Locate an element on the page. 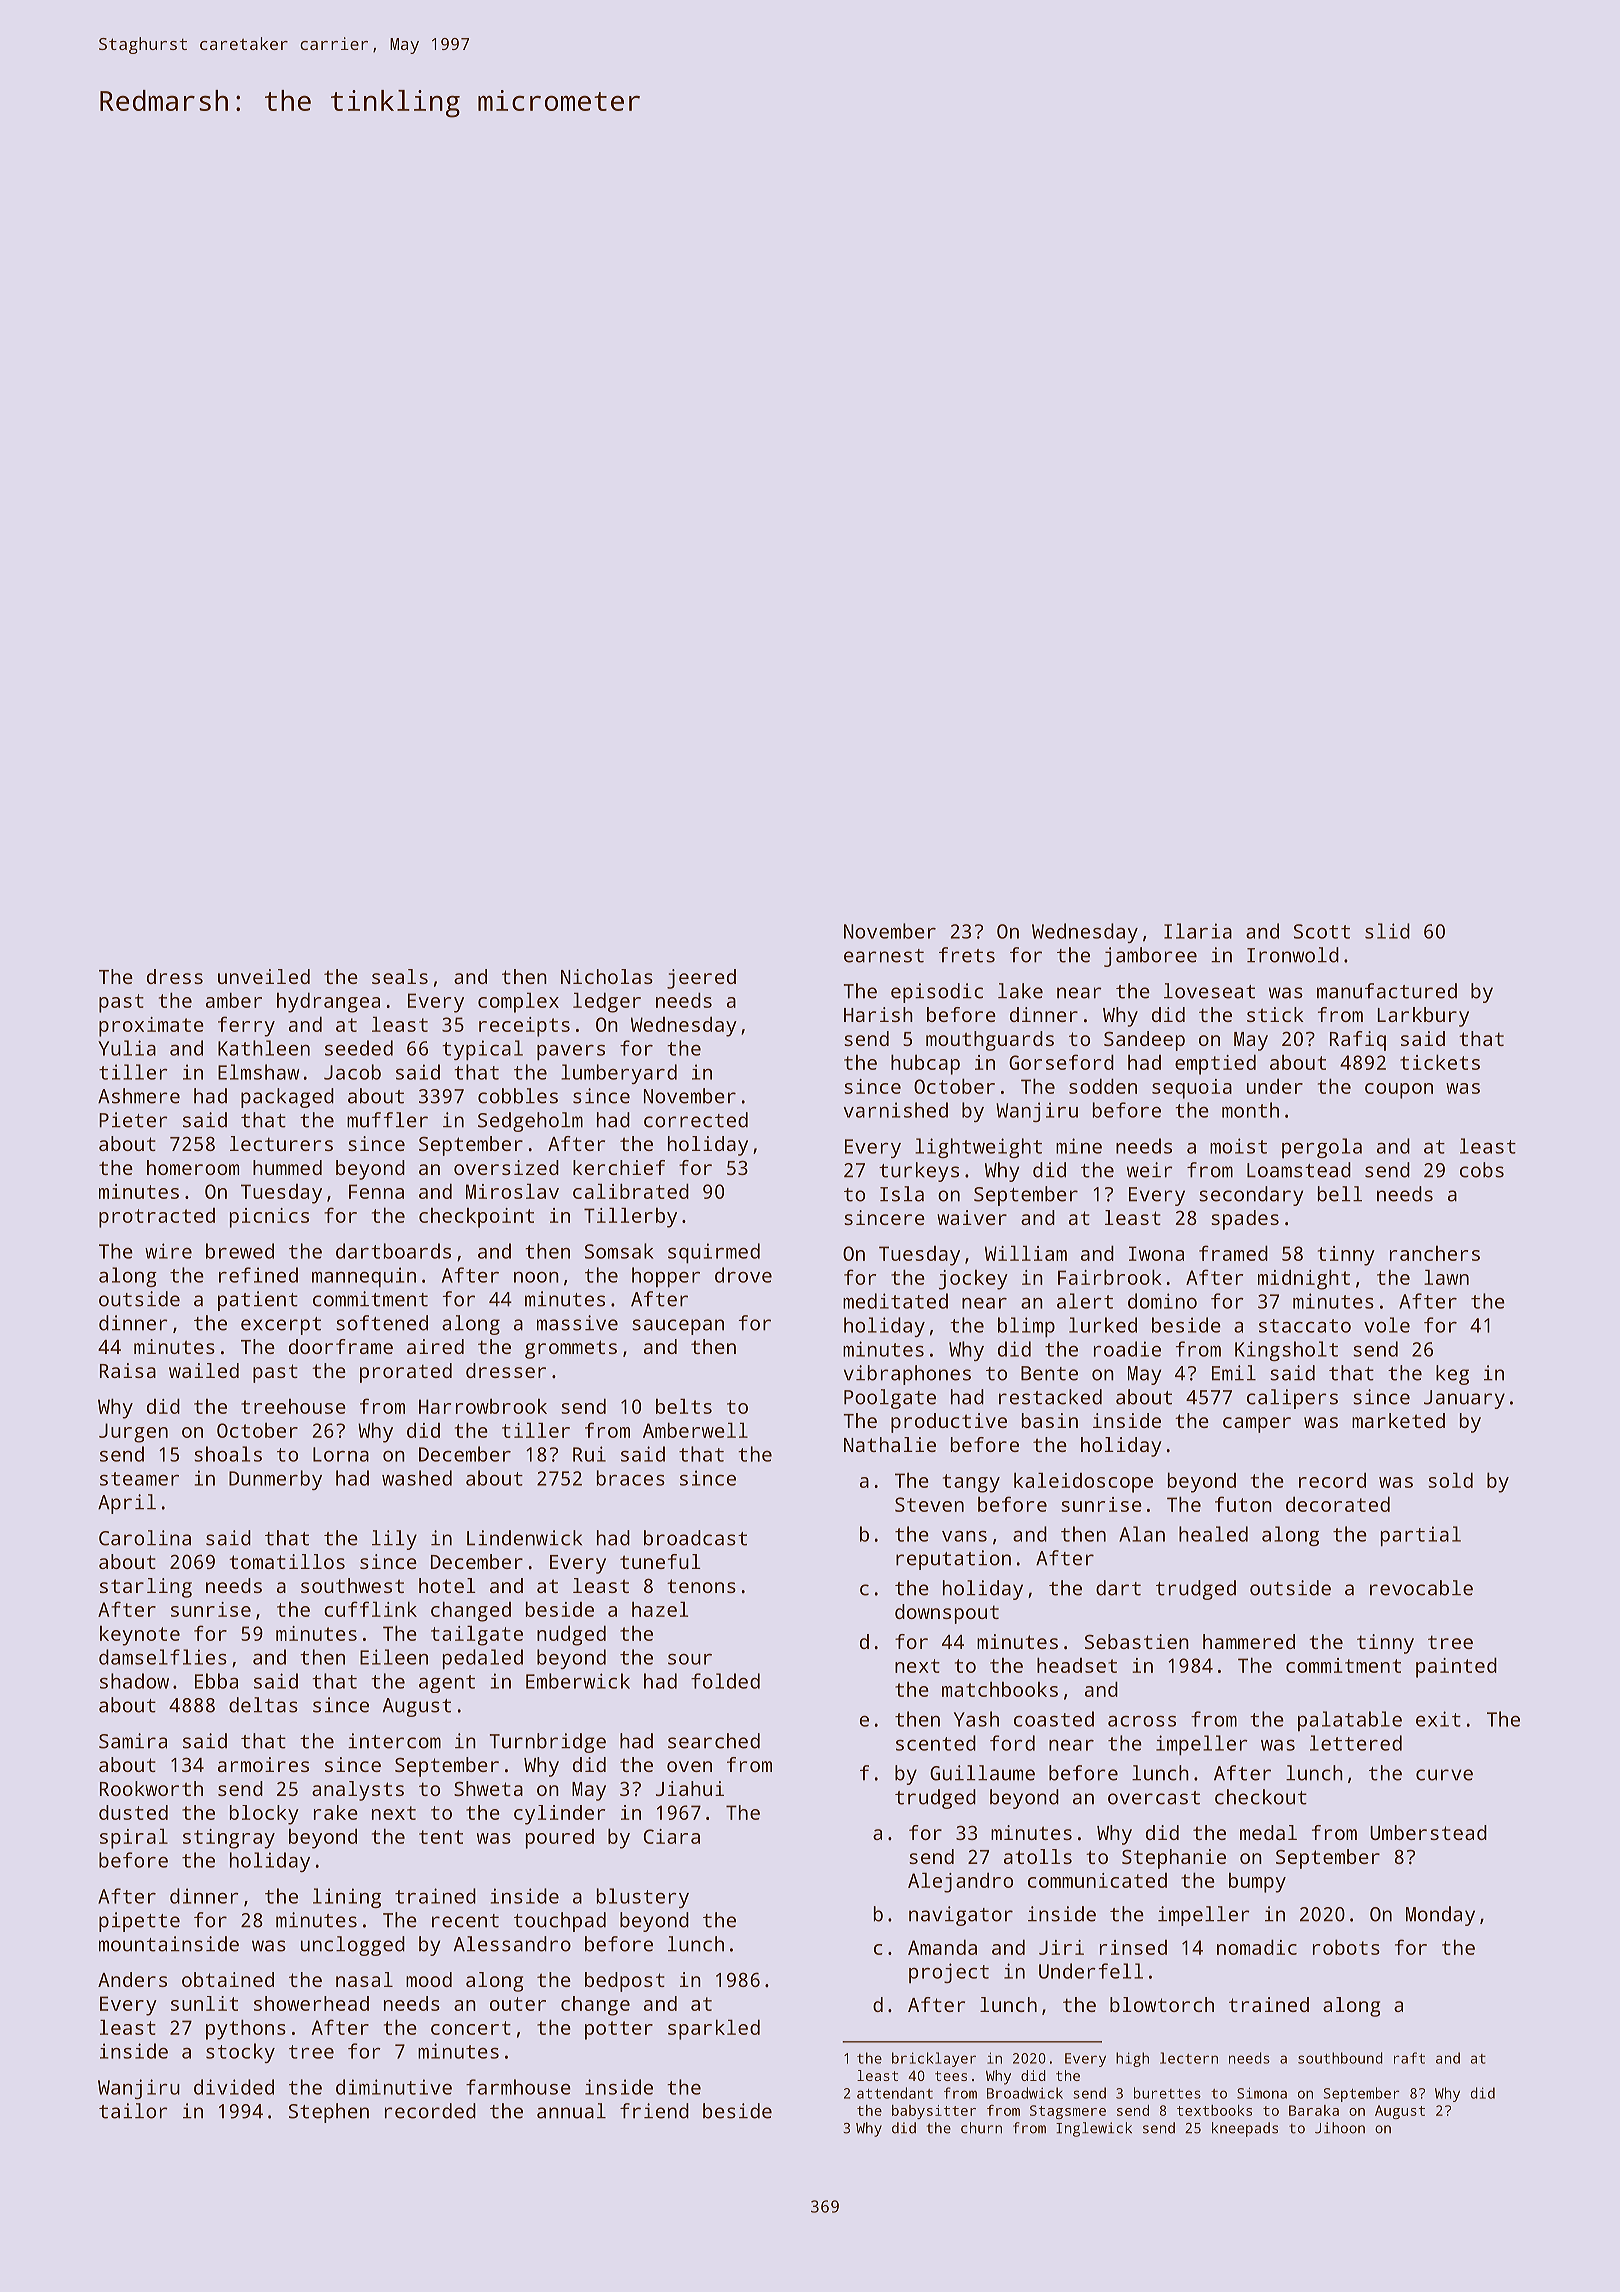 The height and width of the image is (2292, 1620). kaleidoscope is located at coordinates (1083, 1482).
